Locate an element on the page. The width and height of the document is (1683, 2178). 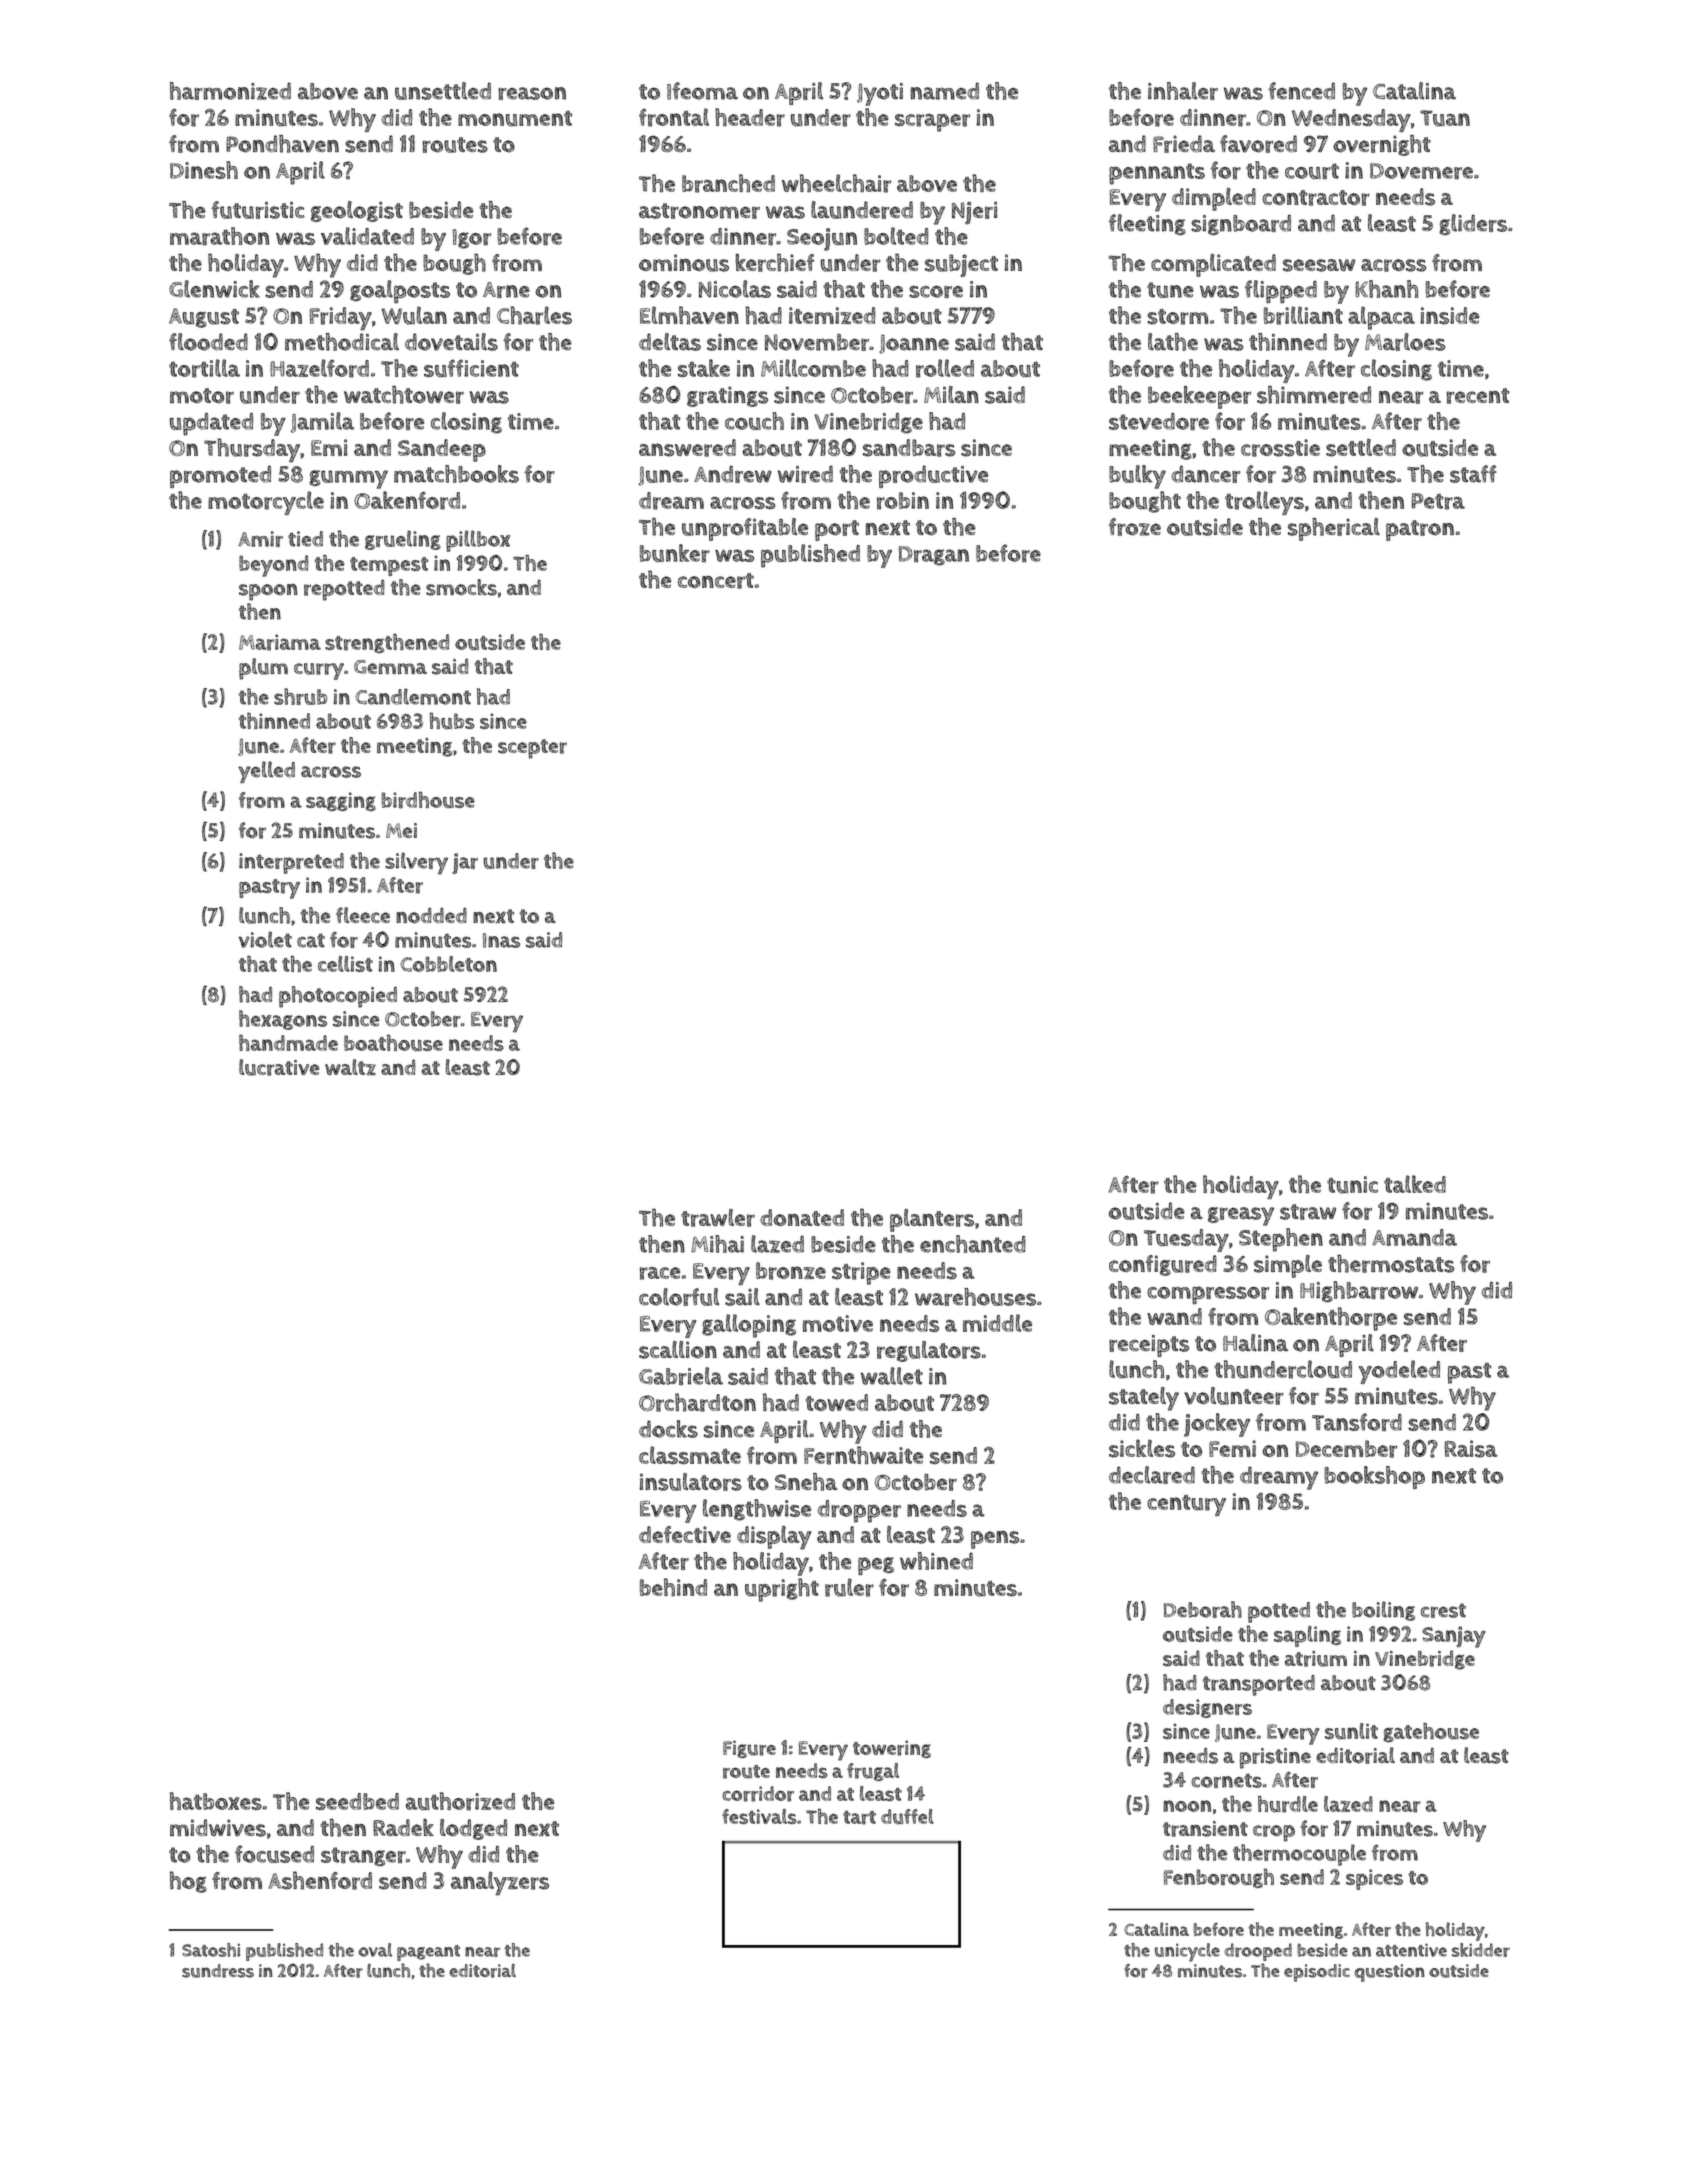
concert is located at coordinates (716, 581).
